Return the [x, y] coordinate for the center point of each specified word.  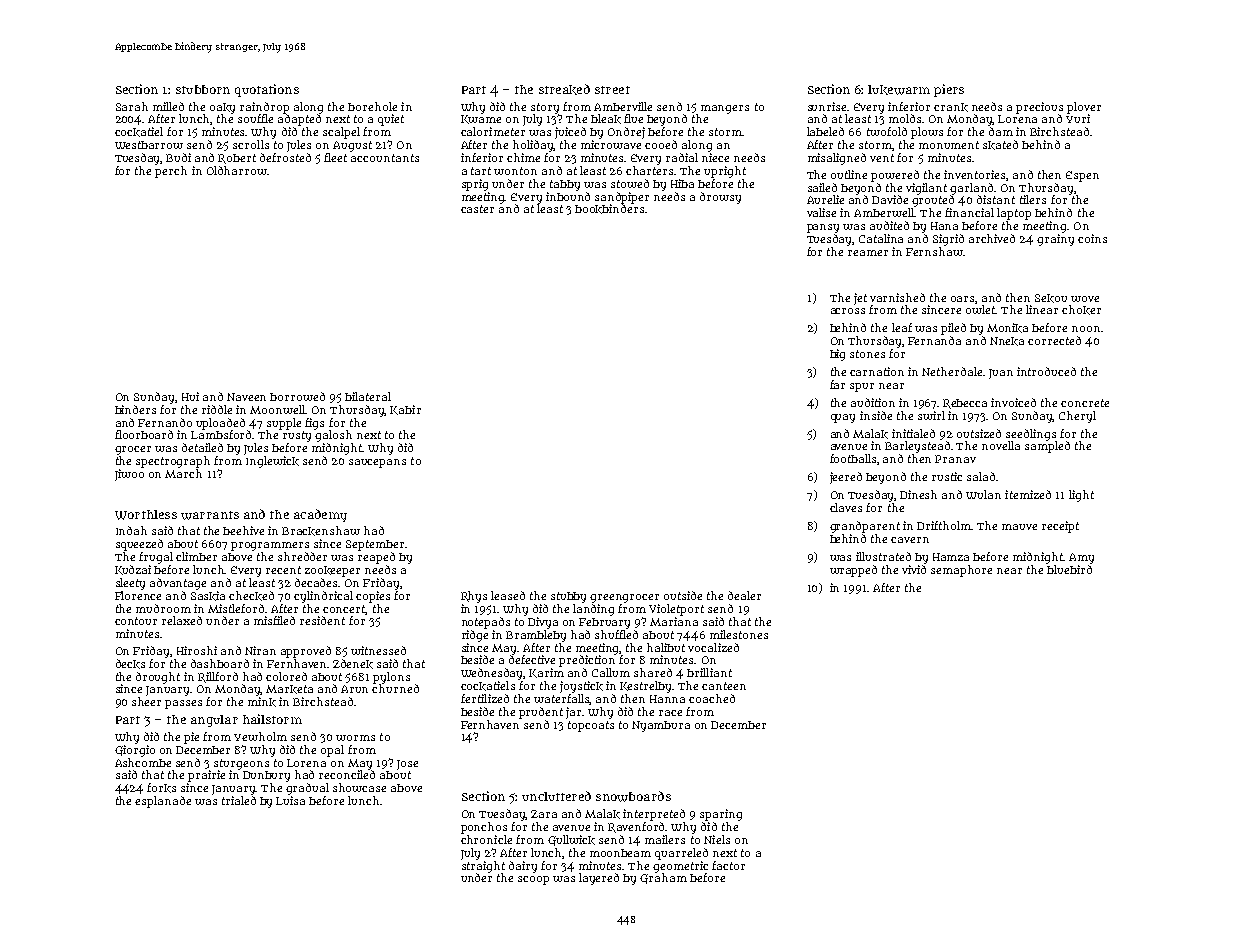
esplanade [163, 802]
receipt [1060, 527]
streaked [564, 89]
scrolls [251, 144]
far [837, 384]
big [837, 355]
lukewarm [899, 90]
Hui [190, 396]
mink [262, 702]
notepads [486, 623]
